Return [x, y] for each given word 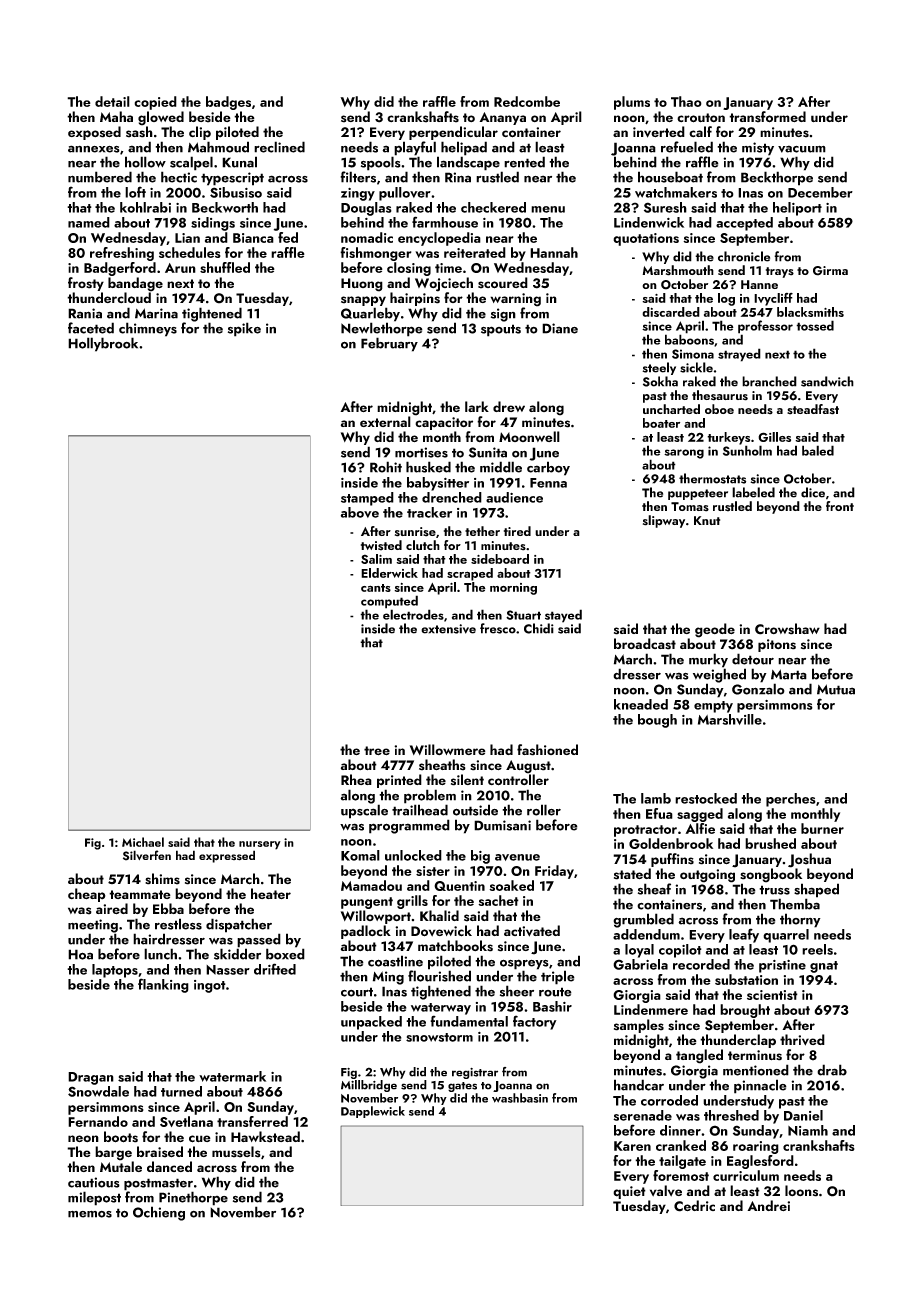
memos [90, 1214]
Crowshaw [787, 629]
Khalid [439, 915]
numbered [100, 177]
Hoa [80, 954]
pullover [405, 194]
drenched [452, 497]
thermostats [712, 478]
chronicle [744, 256]
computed [389, 602]
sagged [700, 815]
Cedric [694, 1206]
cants [376, 588]
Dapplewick [373, 1112]
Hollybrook [103, 344]
